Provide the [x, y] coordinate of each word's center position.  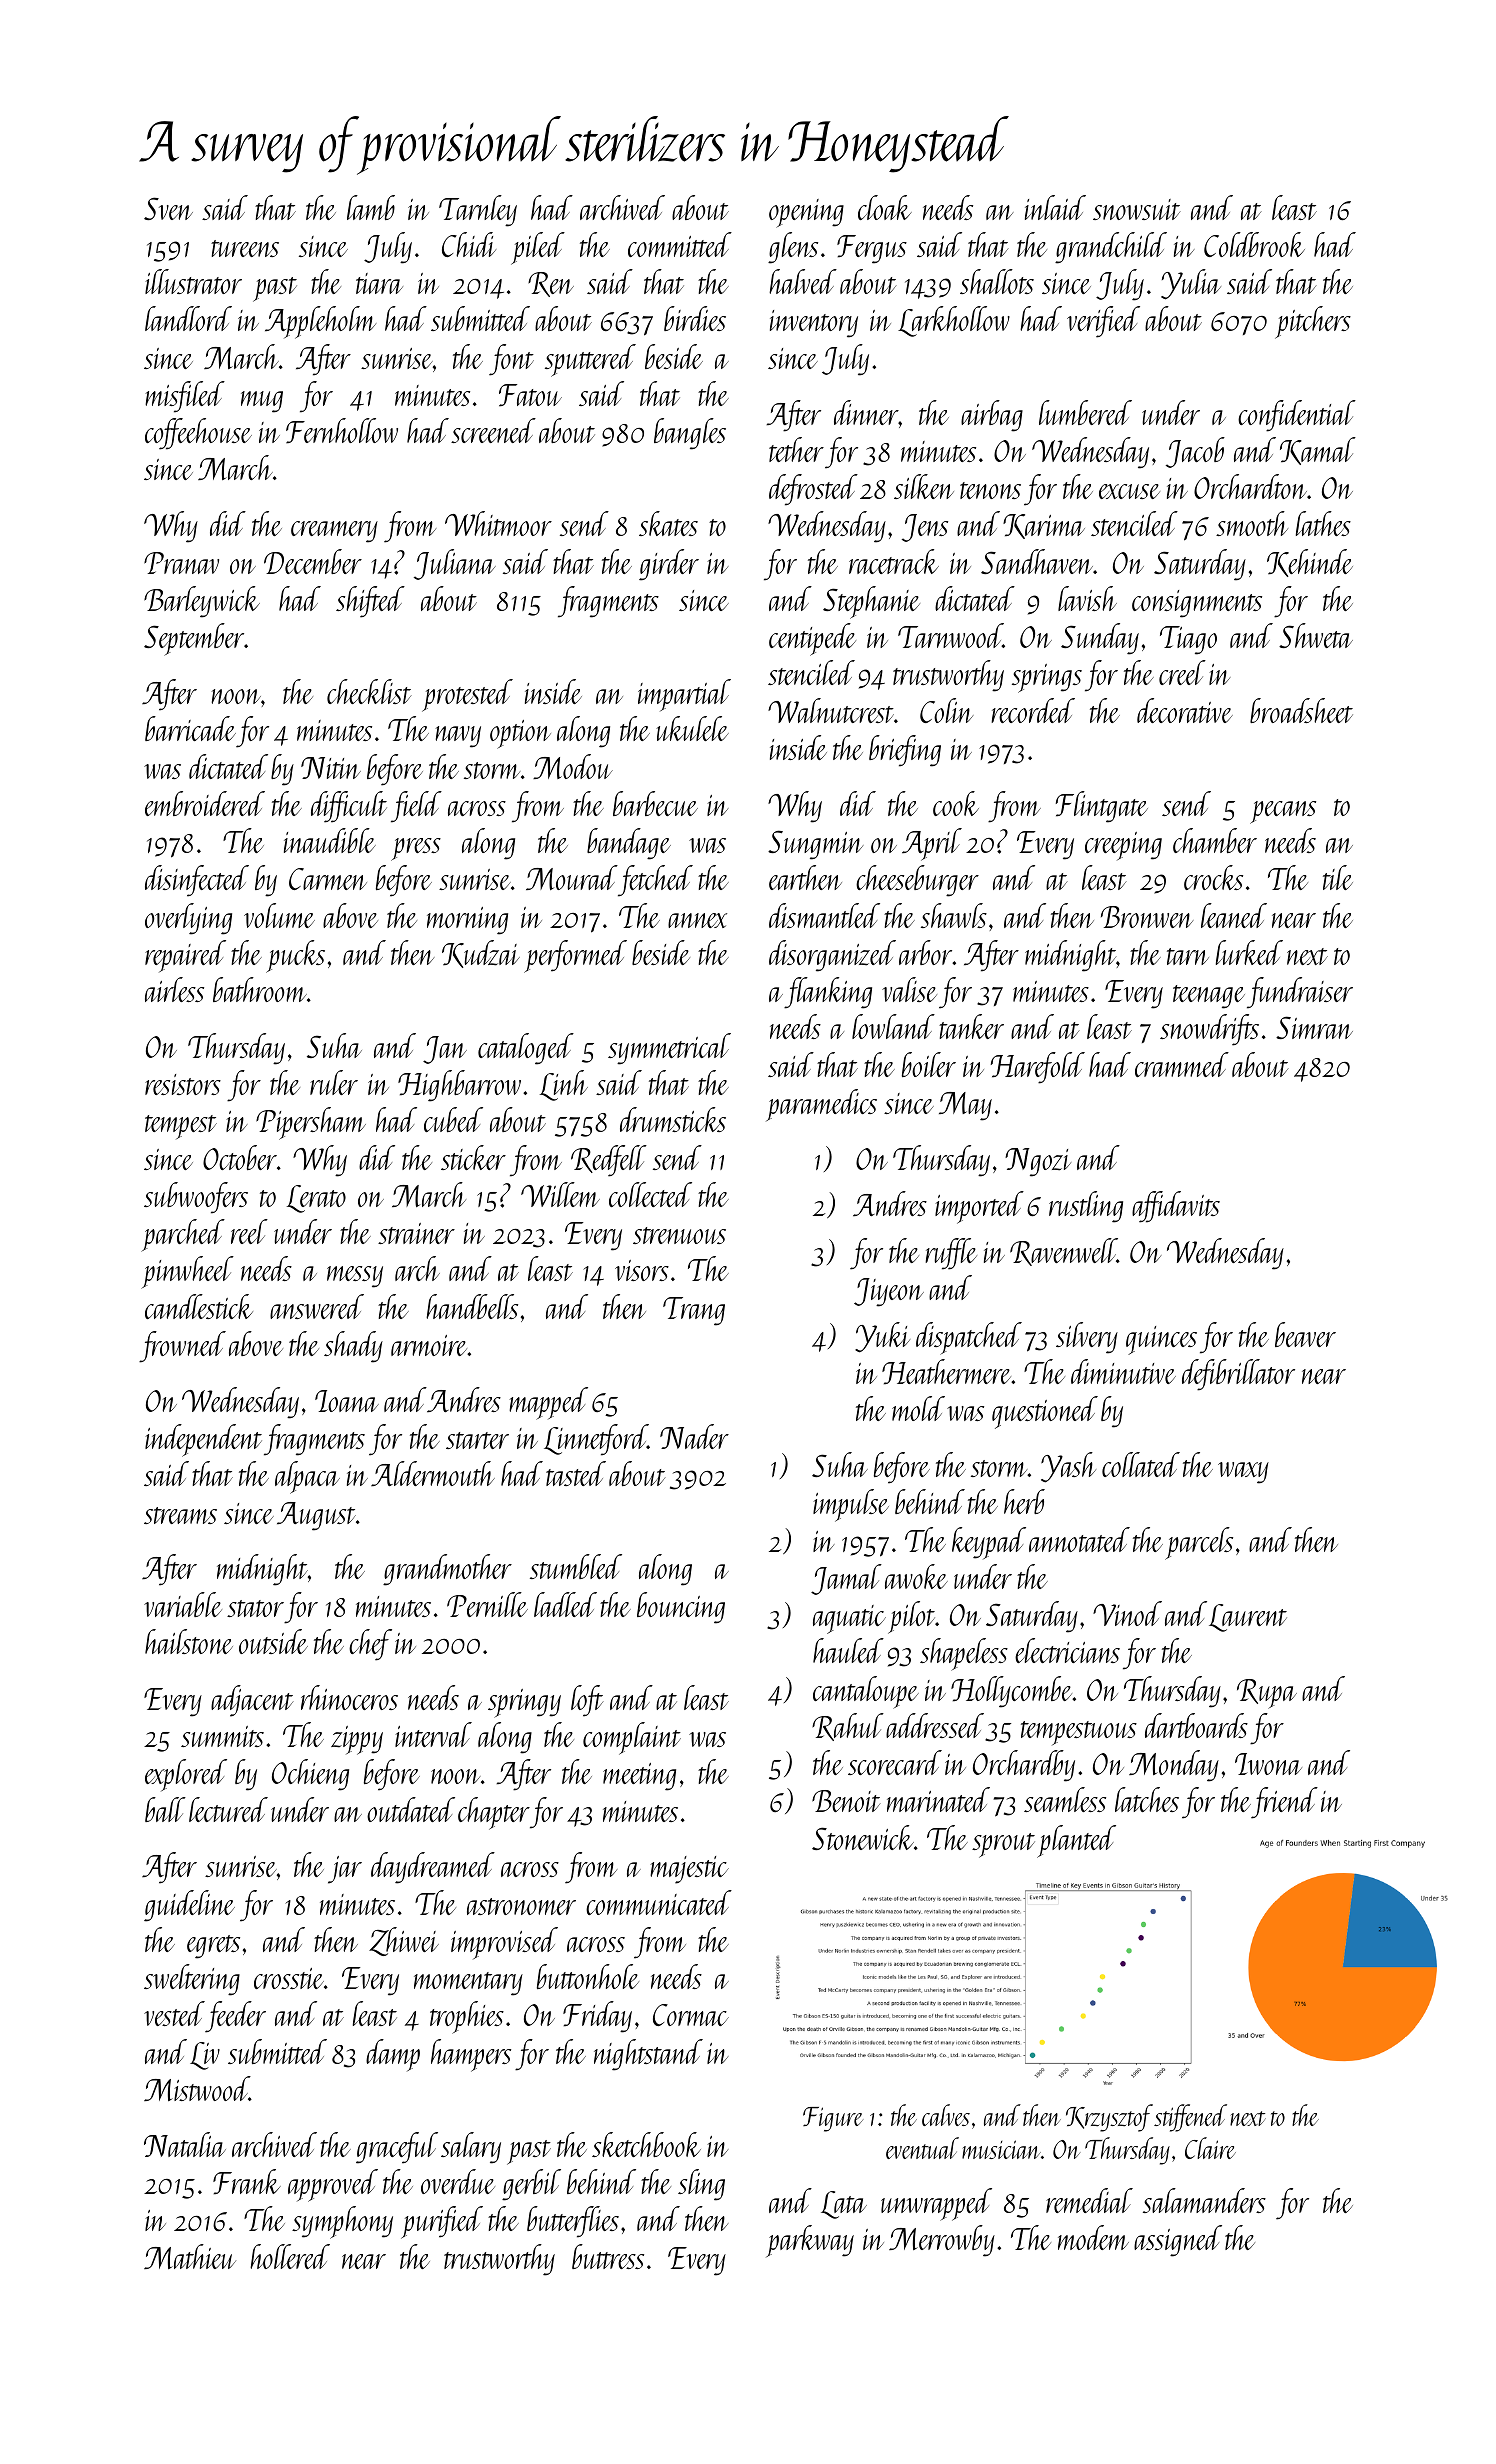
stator [255, 1608]
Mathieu [190, 2256]
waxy [1243, 1473]
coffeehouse [198, 434]
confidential [1297, 416]
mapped [548, 1403]
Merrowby [942, 2241]
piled [538, 248]
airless [174, 989]
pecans [1283, 812]
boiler [929, 1064]
